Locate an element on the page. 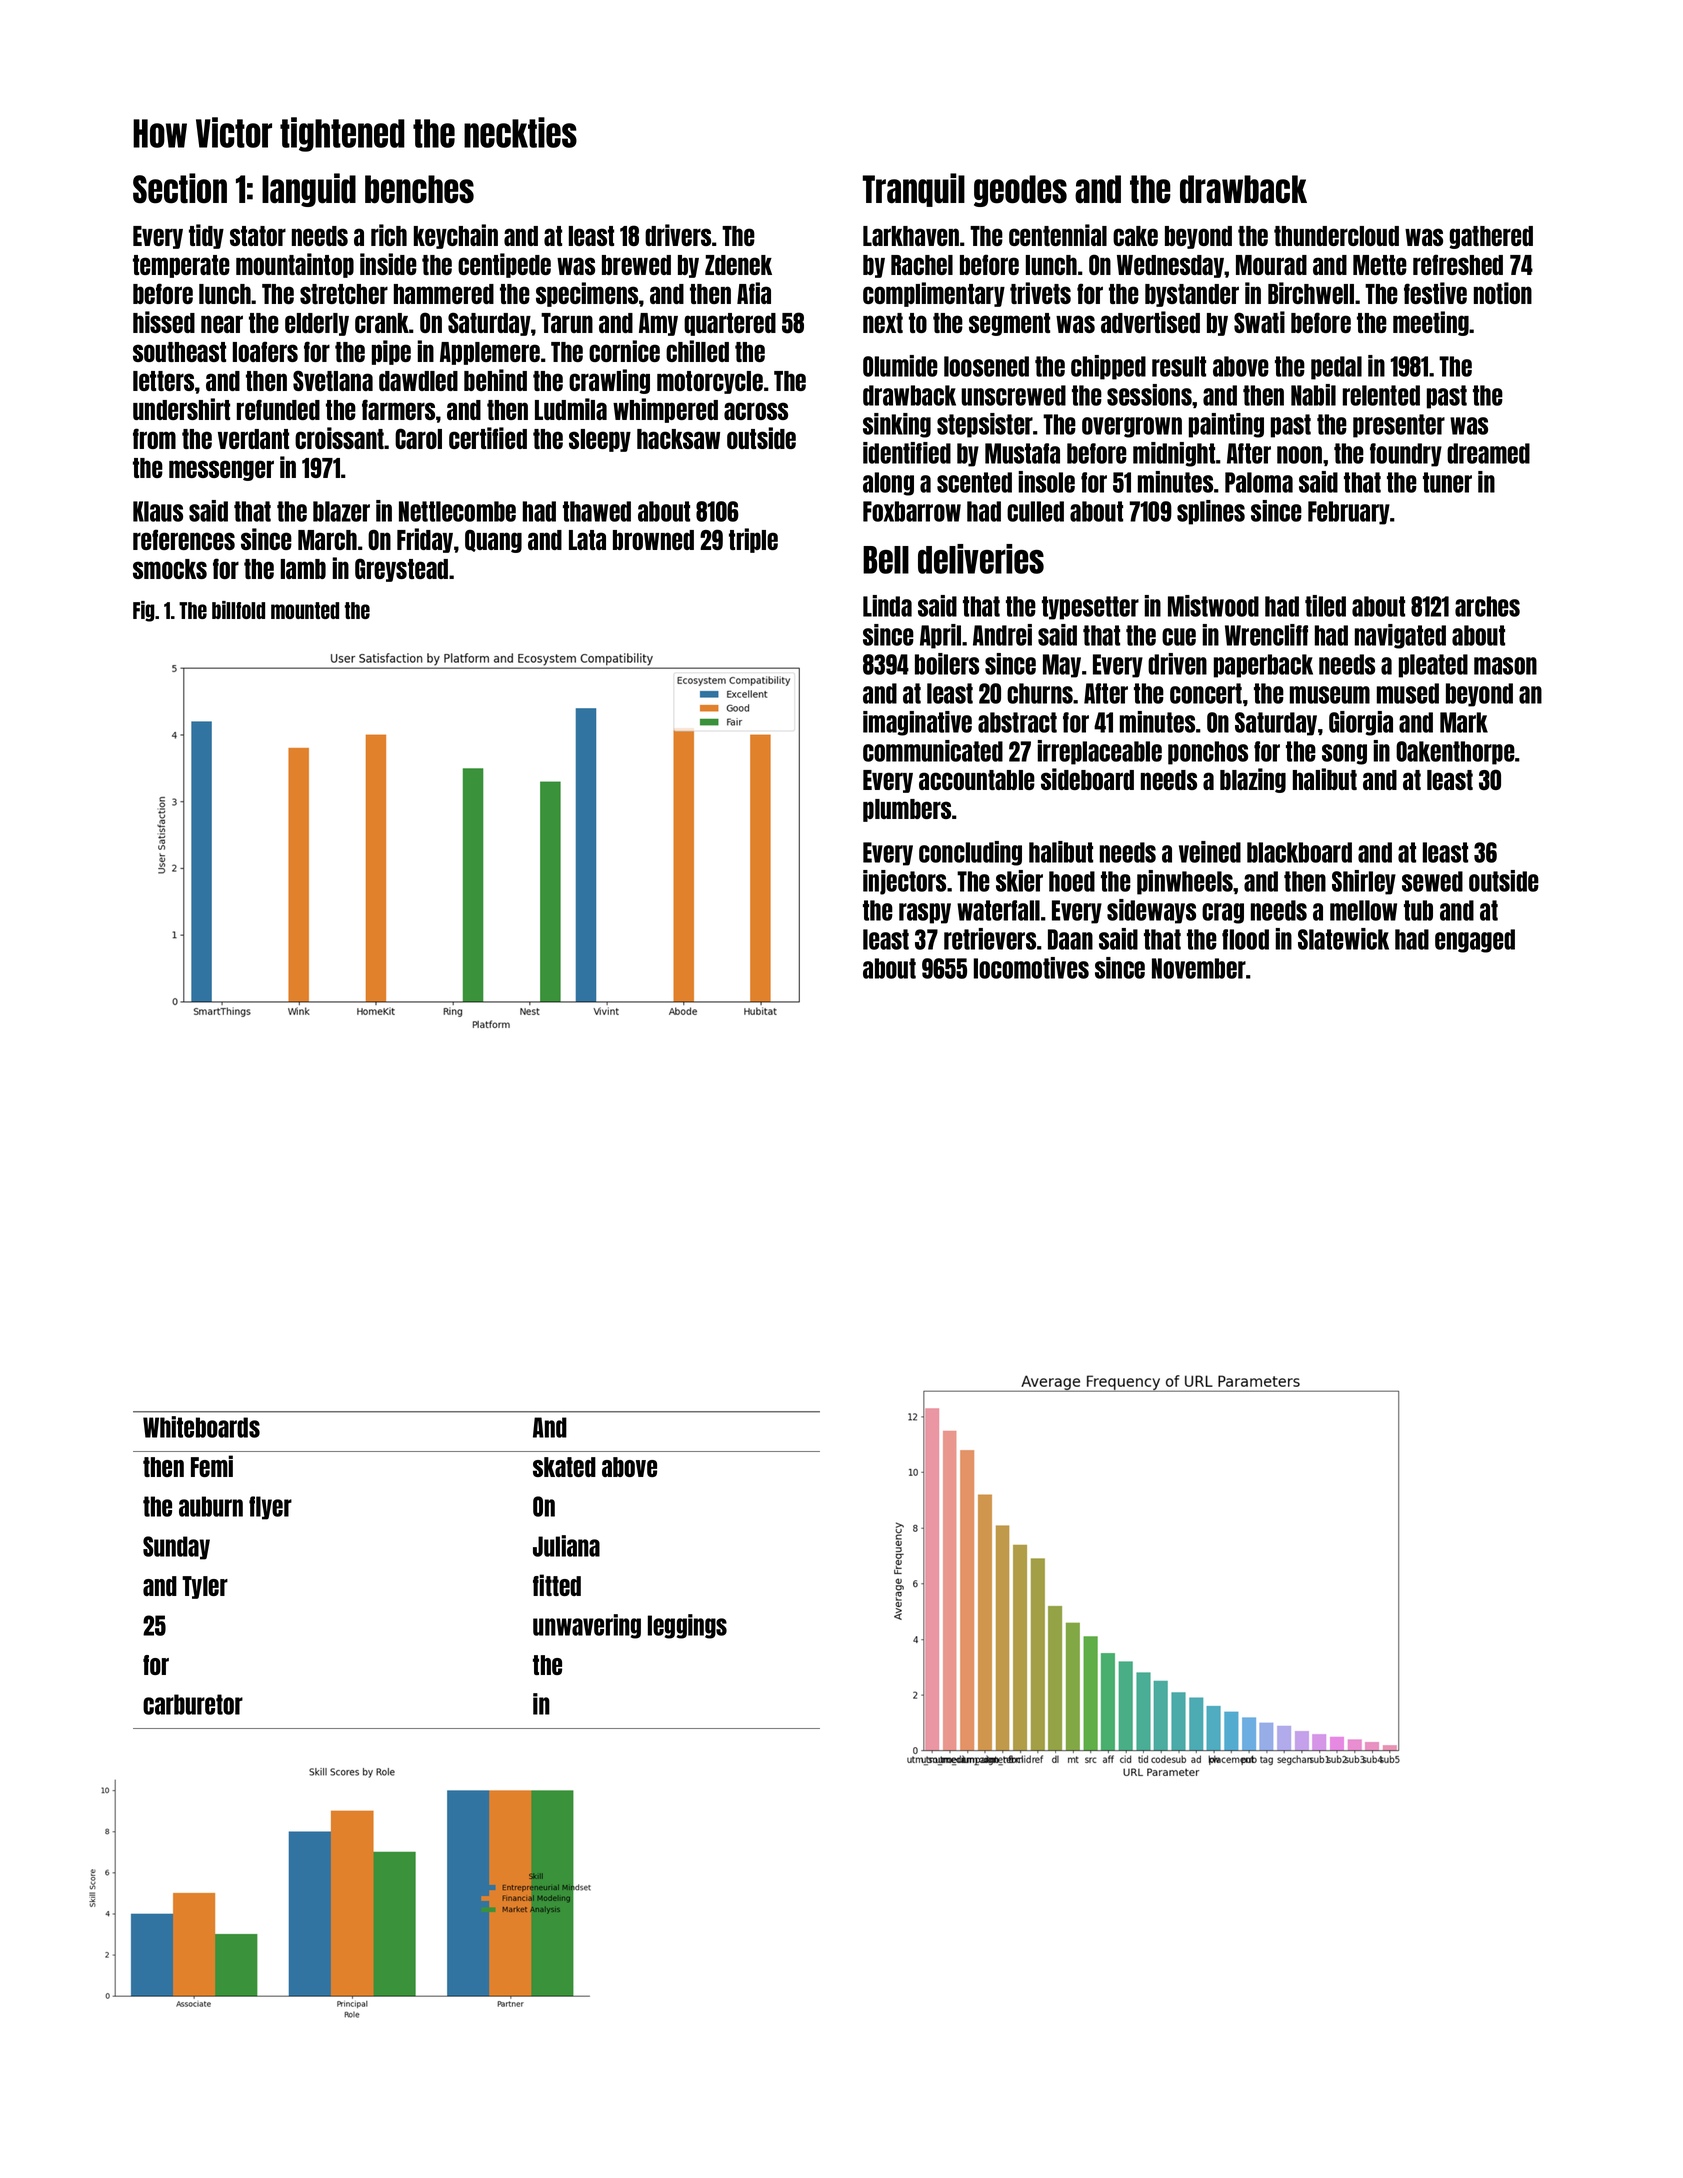 The height and width of the document is (2178, 1683). Tranquil is located at coordinates (914, 190).
